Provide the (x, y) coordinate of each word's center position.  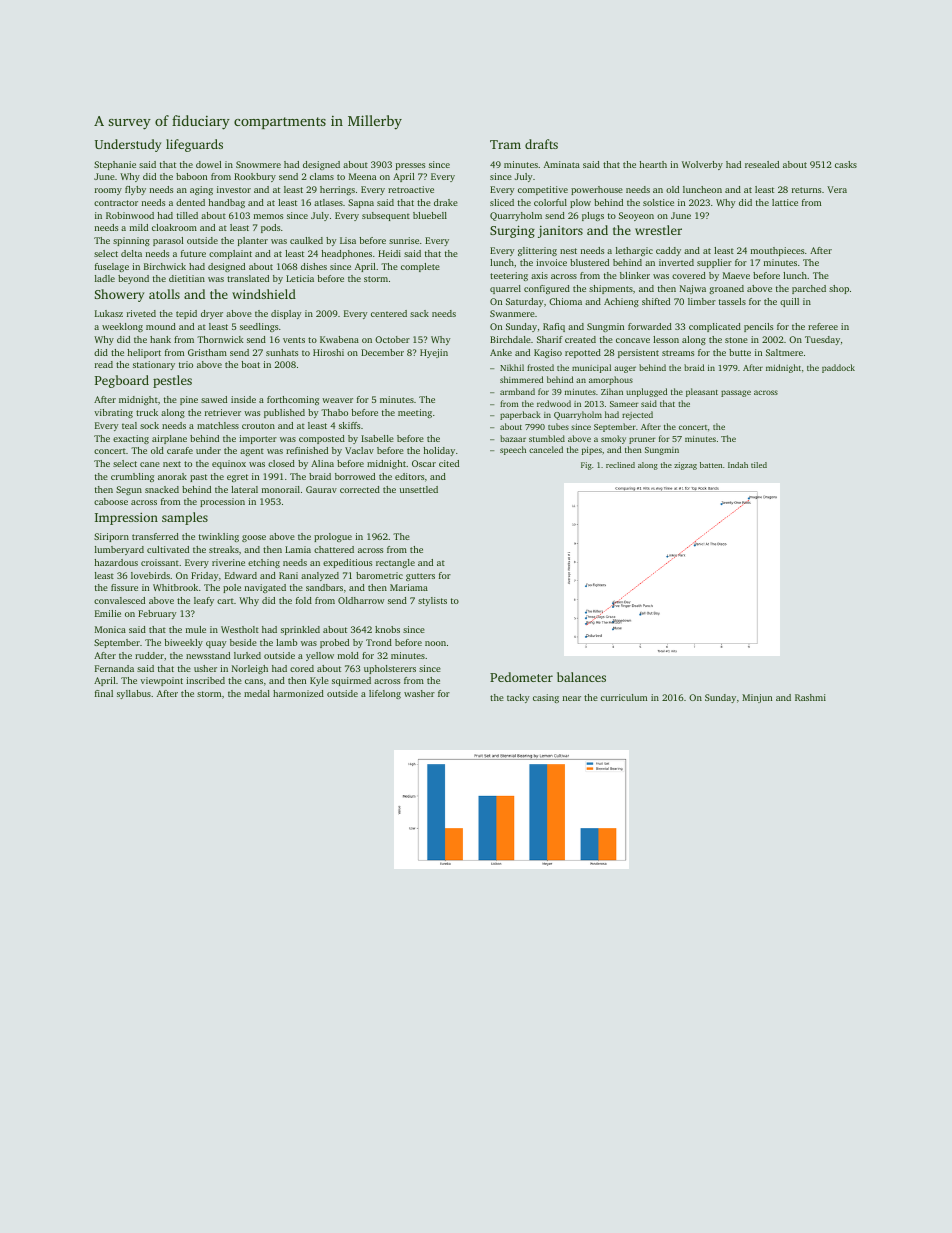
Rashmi (810, 697)
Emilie (108, 613)
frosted (540, 367)
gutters (420, 577)
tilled (187, 215)
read (104, 364)
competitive (543, 190)
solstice (658, 202)
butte (740, 352)
